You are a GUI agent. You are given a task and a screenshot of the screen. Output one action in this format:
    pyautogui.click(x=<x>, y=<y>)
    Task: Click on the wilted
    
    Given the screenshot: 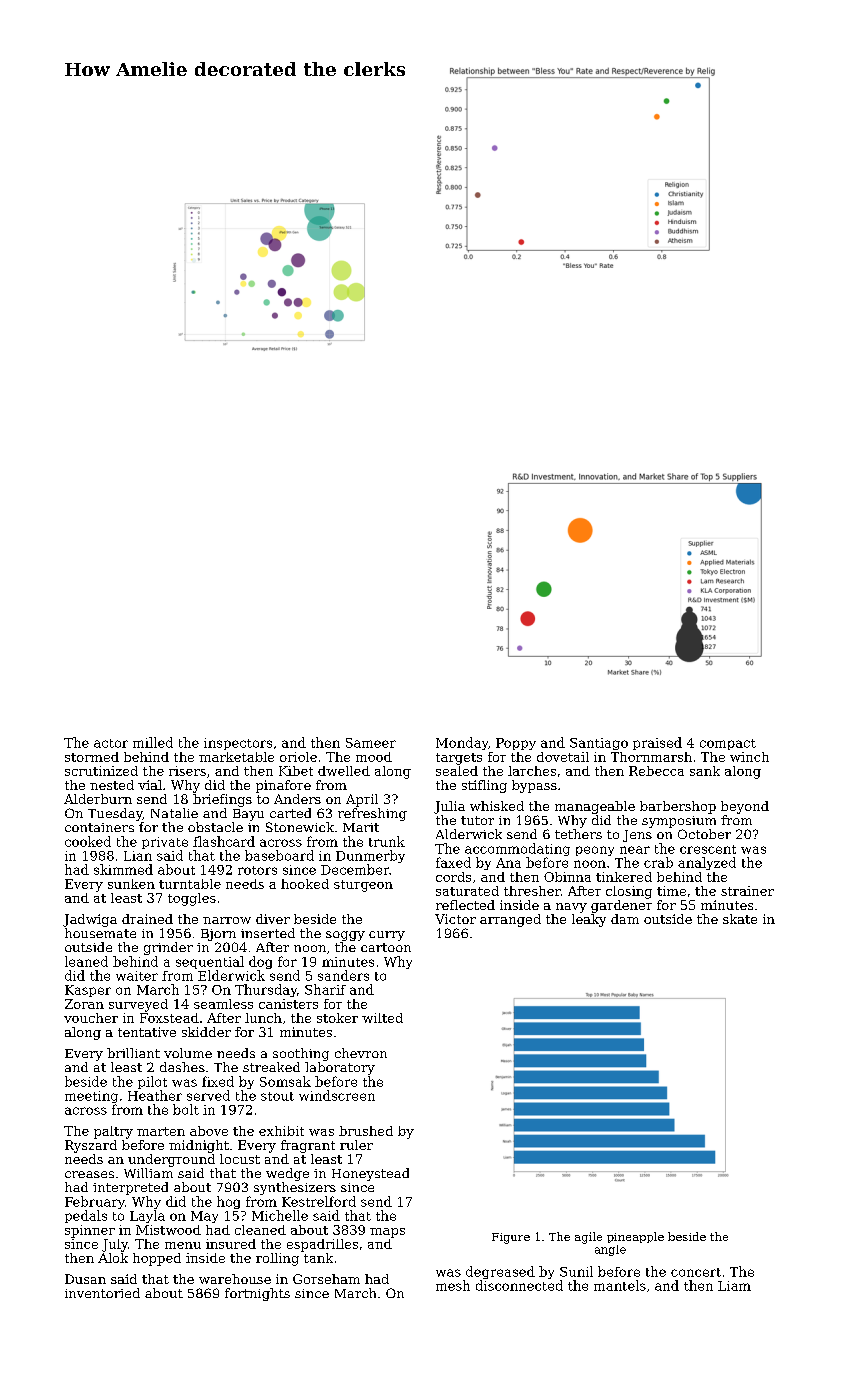 What is the action you would take?
    pyautogui.click(x=382, y=1018)
